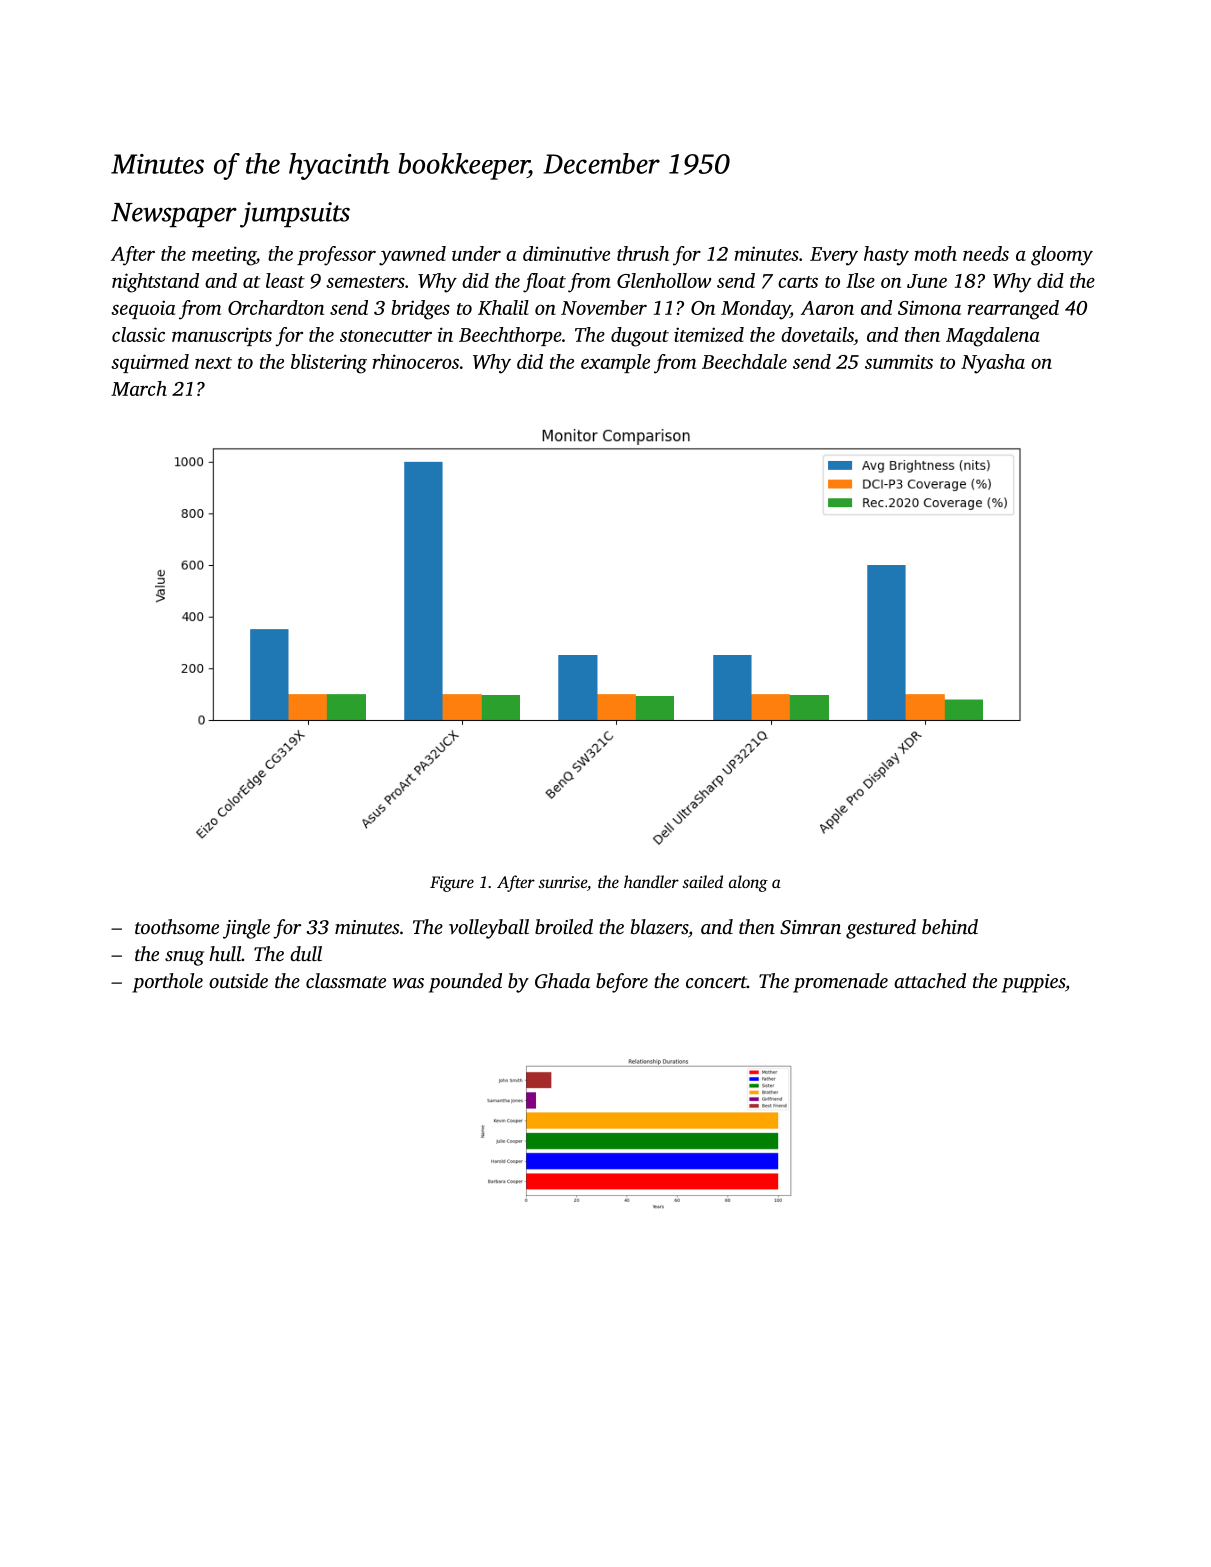  Describe the element at coordinates (886, 256) in the screenshot. I see `hasty` at that location.
